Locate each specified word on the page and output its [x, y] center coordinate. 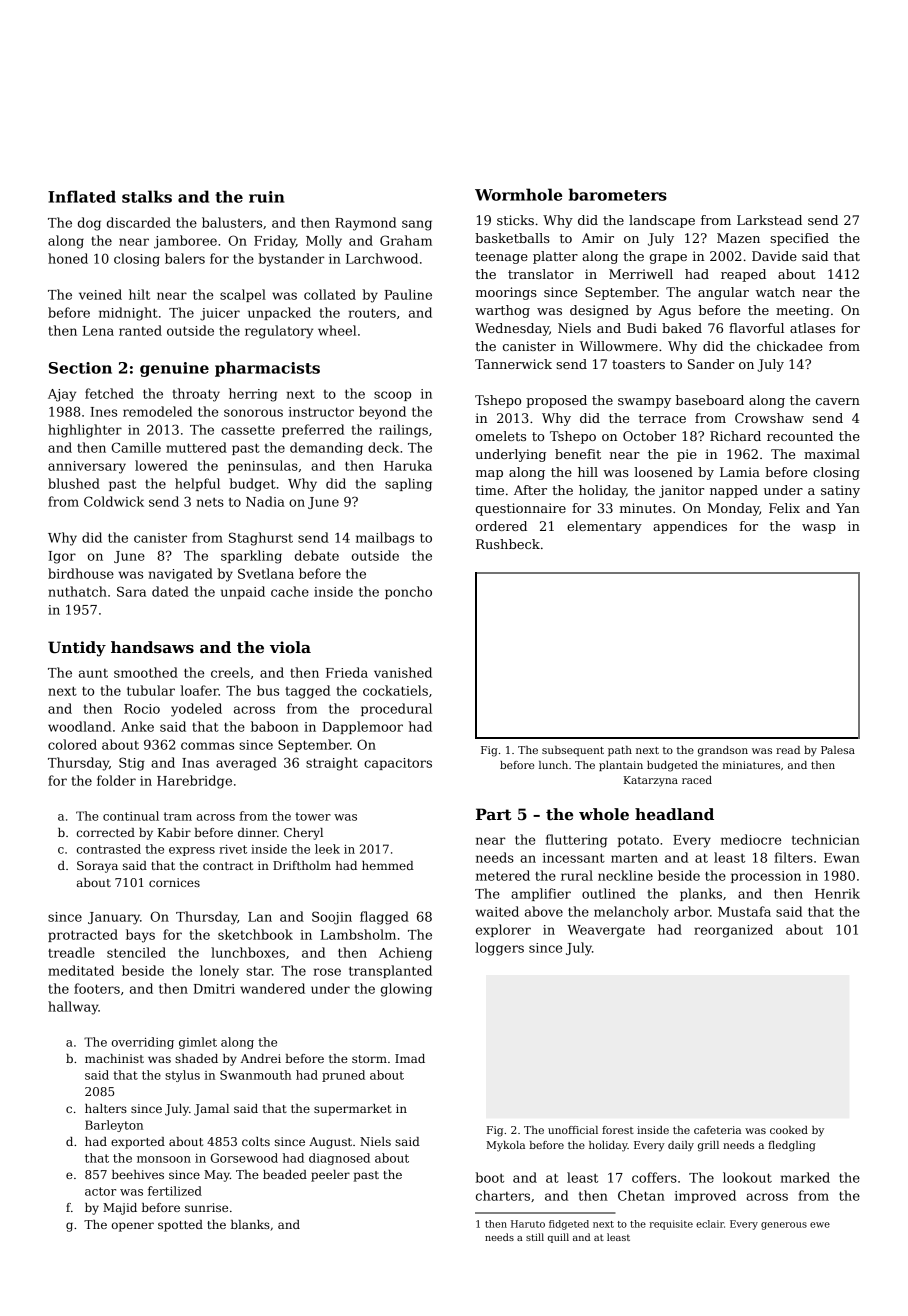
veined [100, 294]
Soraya [97, 867]
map [489, 475]
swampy [644, 403]
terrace [662, 418]
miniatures [751, 765]
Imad [410, 1058]
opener [133, 1227]
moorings [506, 293]
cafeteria [717, 1130]
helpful [197, 484]
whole [604, 814]
